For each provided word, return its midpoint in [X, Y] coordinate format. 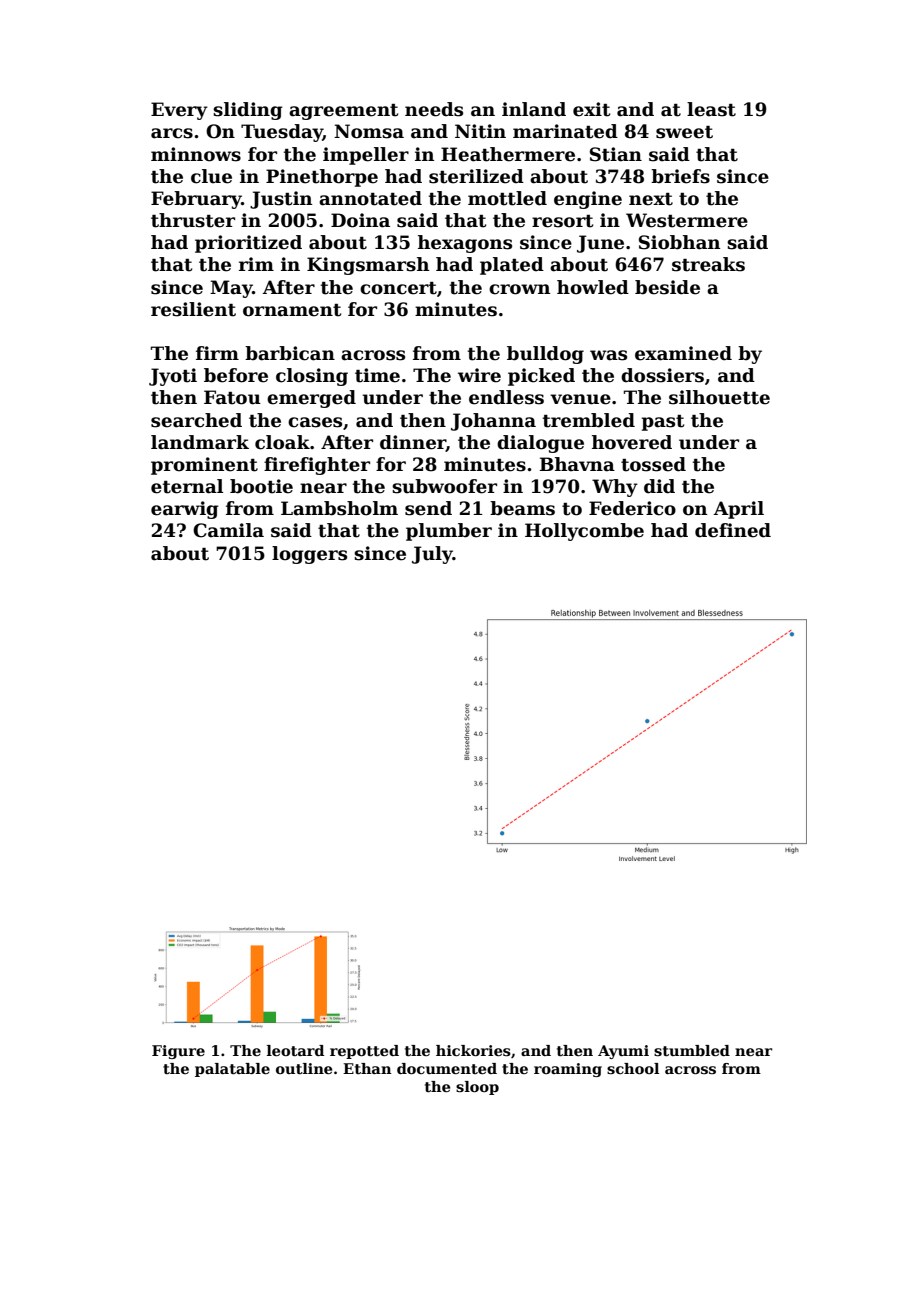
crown [519, 289]
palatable [232, 1070]
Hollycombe [584, 532]
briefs [680, 176]
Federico [632, 508]
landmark [200, 442]
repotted [364, 1052]
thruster [193, 220]
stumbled [692, 1050]
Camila [228, 530]
